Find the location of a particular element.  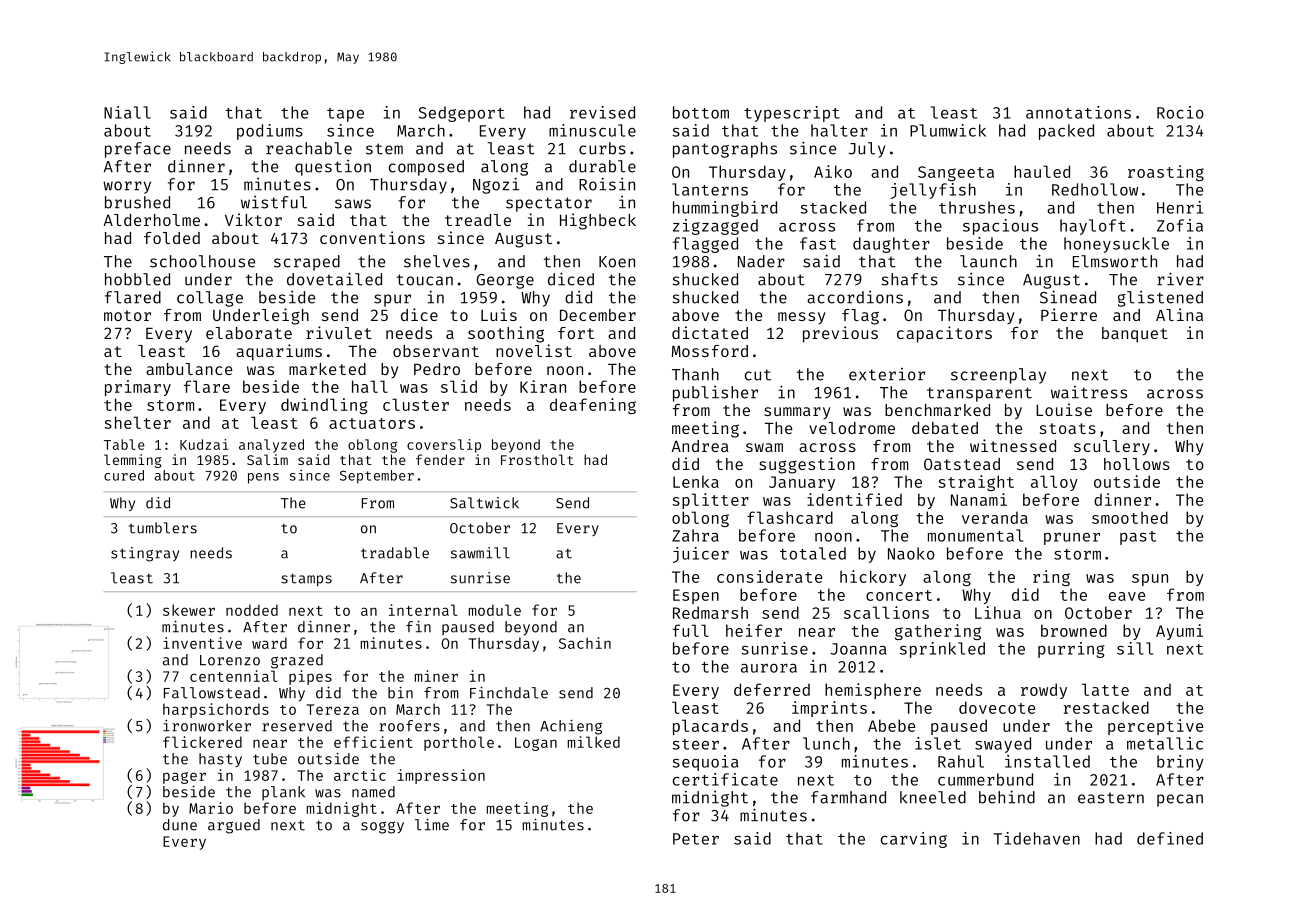

tape is located at coordinates (345, 115).
